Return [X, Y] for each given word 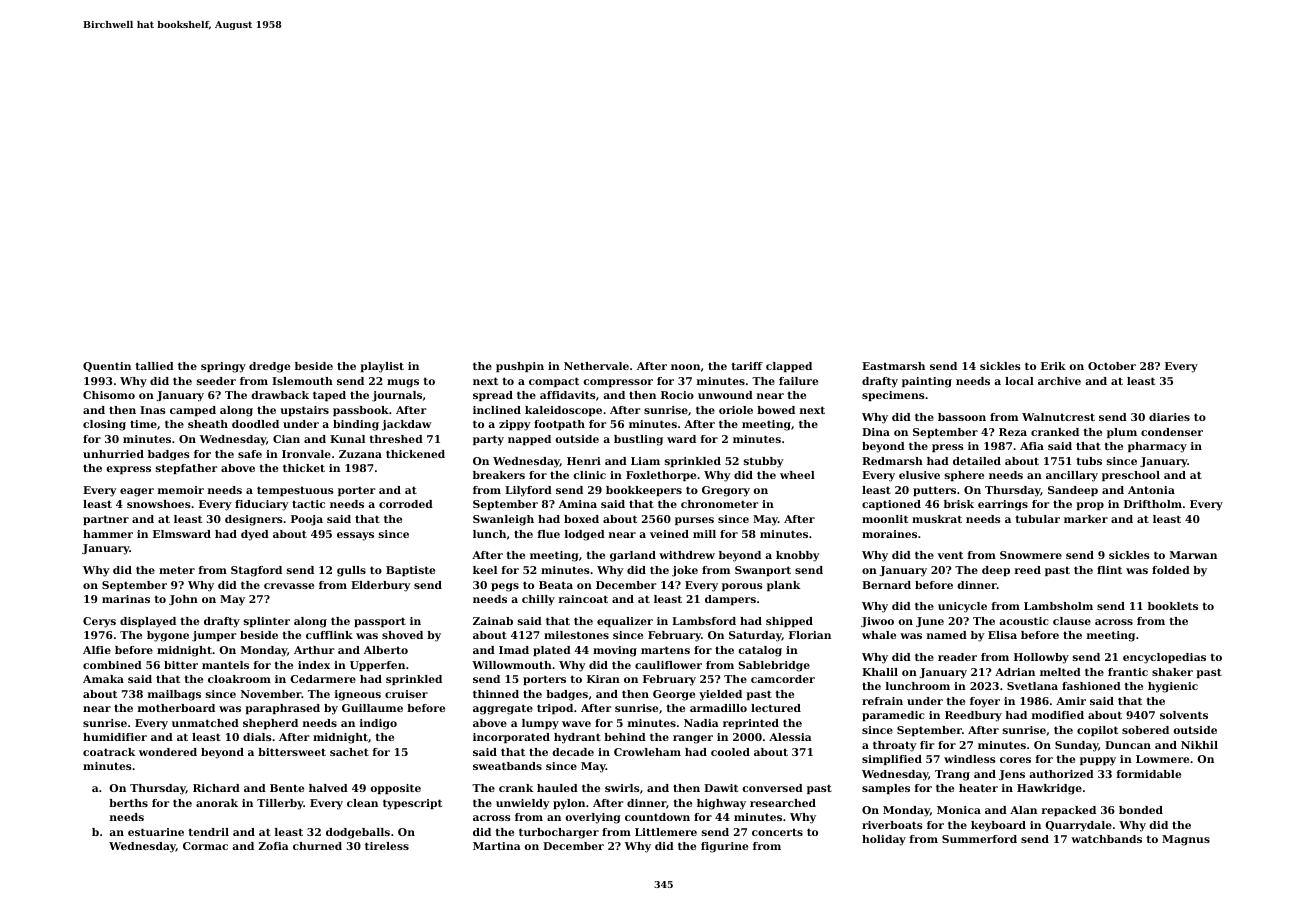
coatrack [109, 752]
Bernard [886, 585]
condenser [1172, 432]
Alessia [790, 737]
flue [548, 534]
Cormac [205, 846]
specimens [893, 396]
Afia [1032, 446]
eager [137, 492]
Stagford [256, 571]
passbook [361, 411]
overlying [593, 818]
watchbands [1106, 839]
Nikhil [1199, 745]
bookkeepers [644, 491]
